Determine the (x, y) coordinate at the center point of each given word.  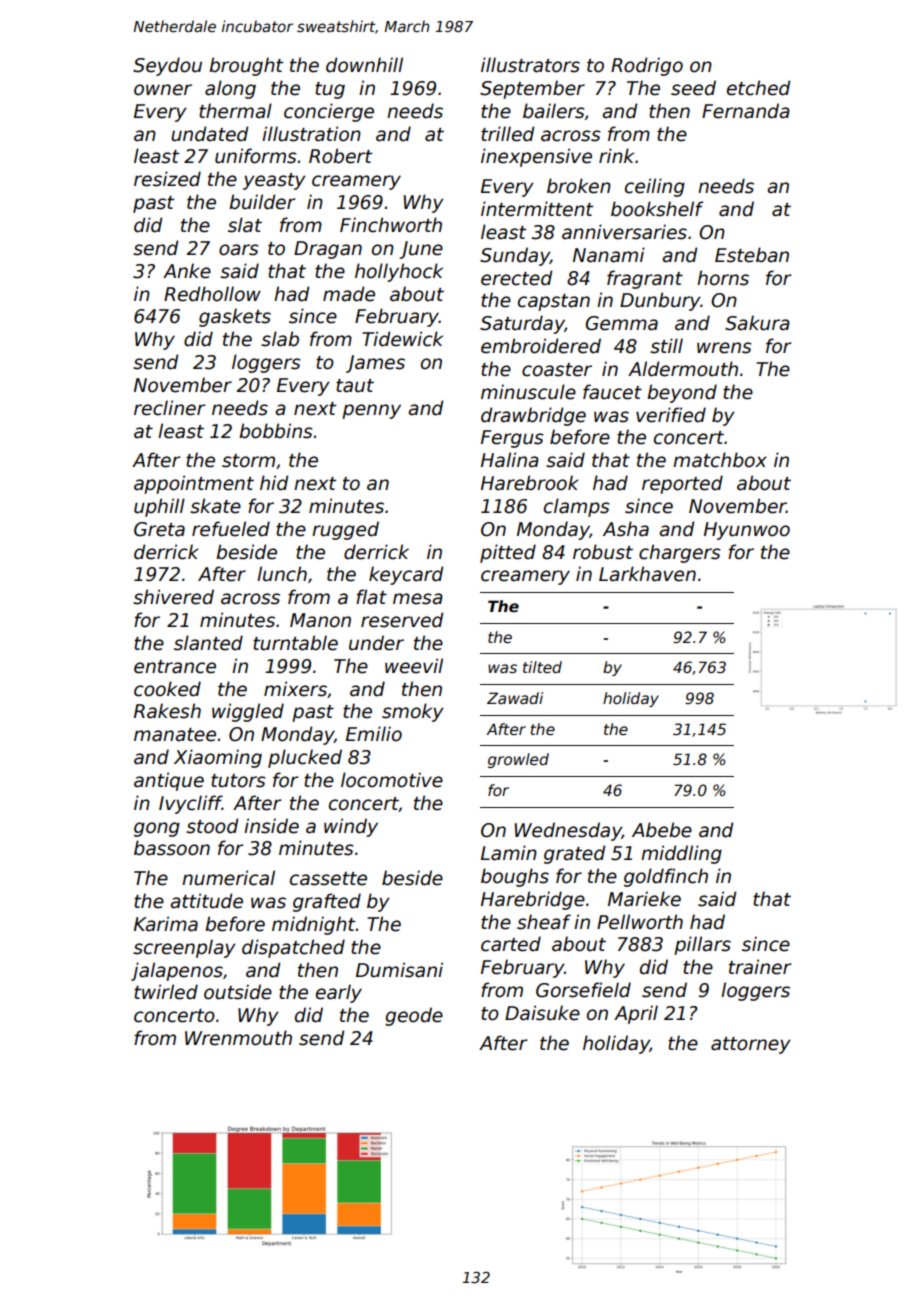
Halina (510, 460)
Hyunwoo (747, 531)
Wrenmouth (238, 1038)
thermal (235, 111)
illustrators (530, 65)
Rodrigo (647, 66)
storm (248, 461)
